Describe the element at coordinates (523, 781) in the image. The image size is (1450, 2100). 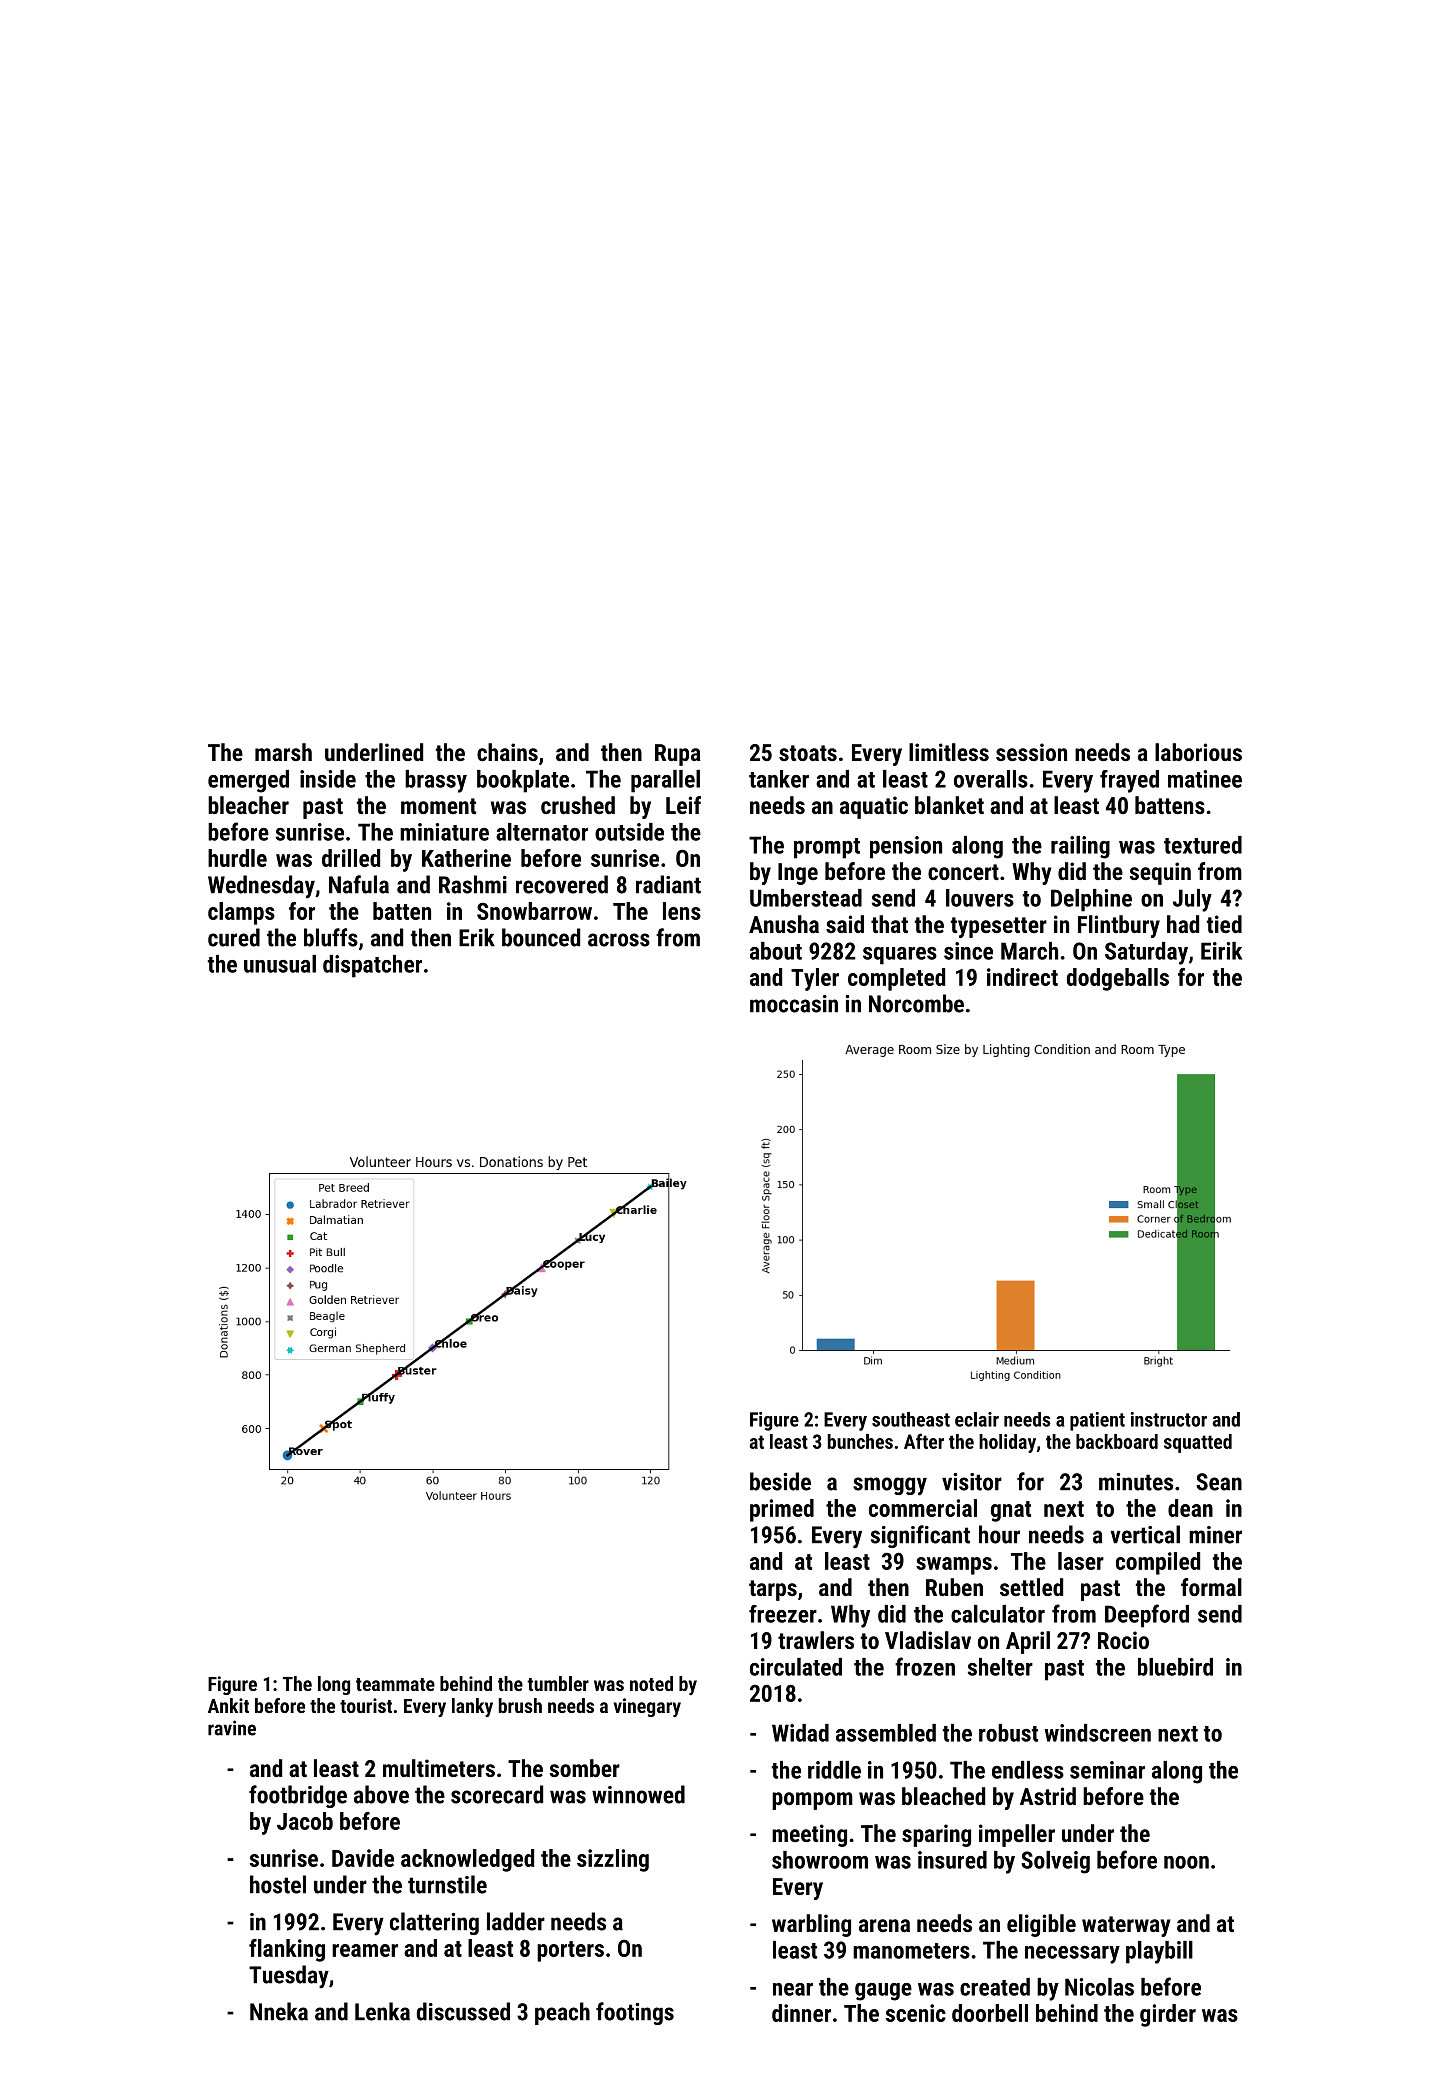
I see `bookplate` at that location.
